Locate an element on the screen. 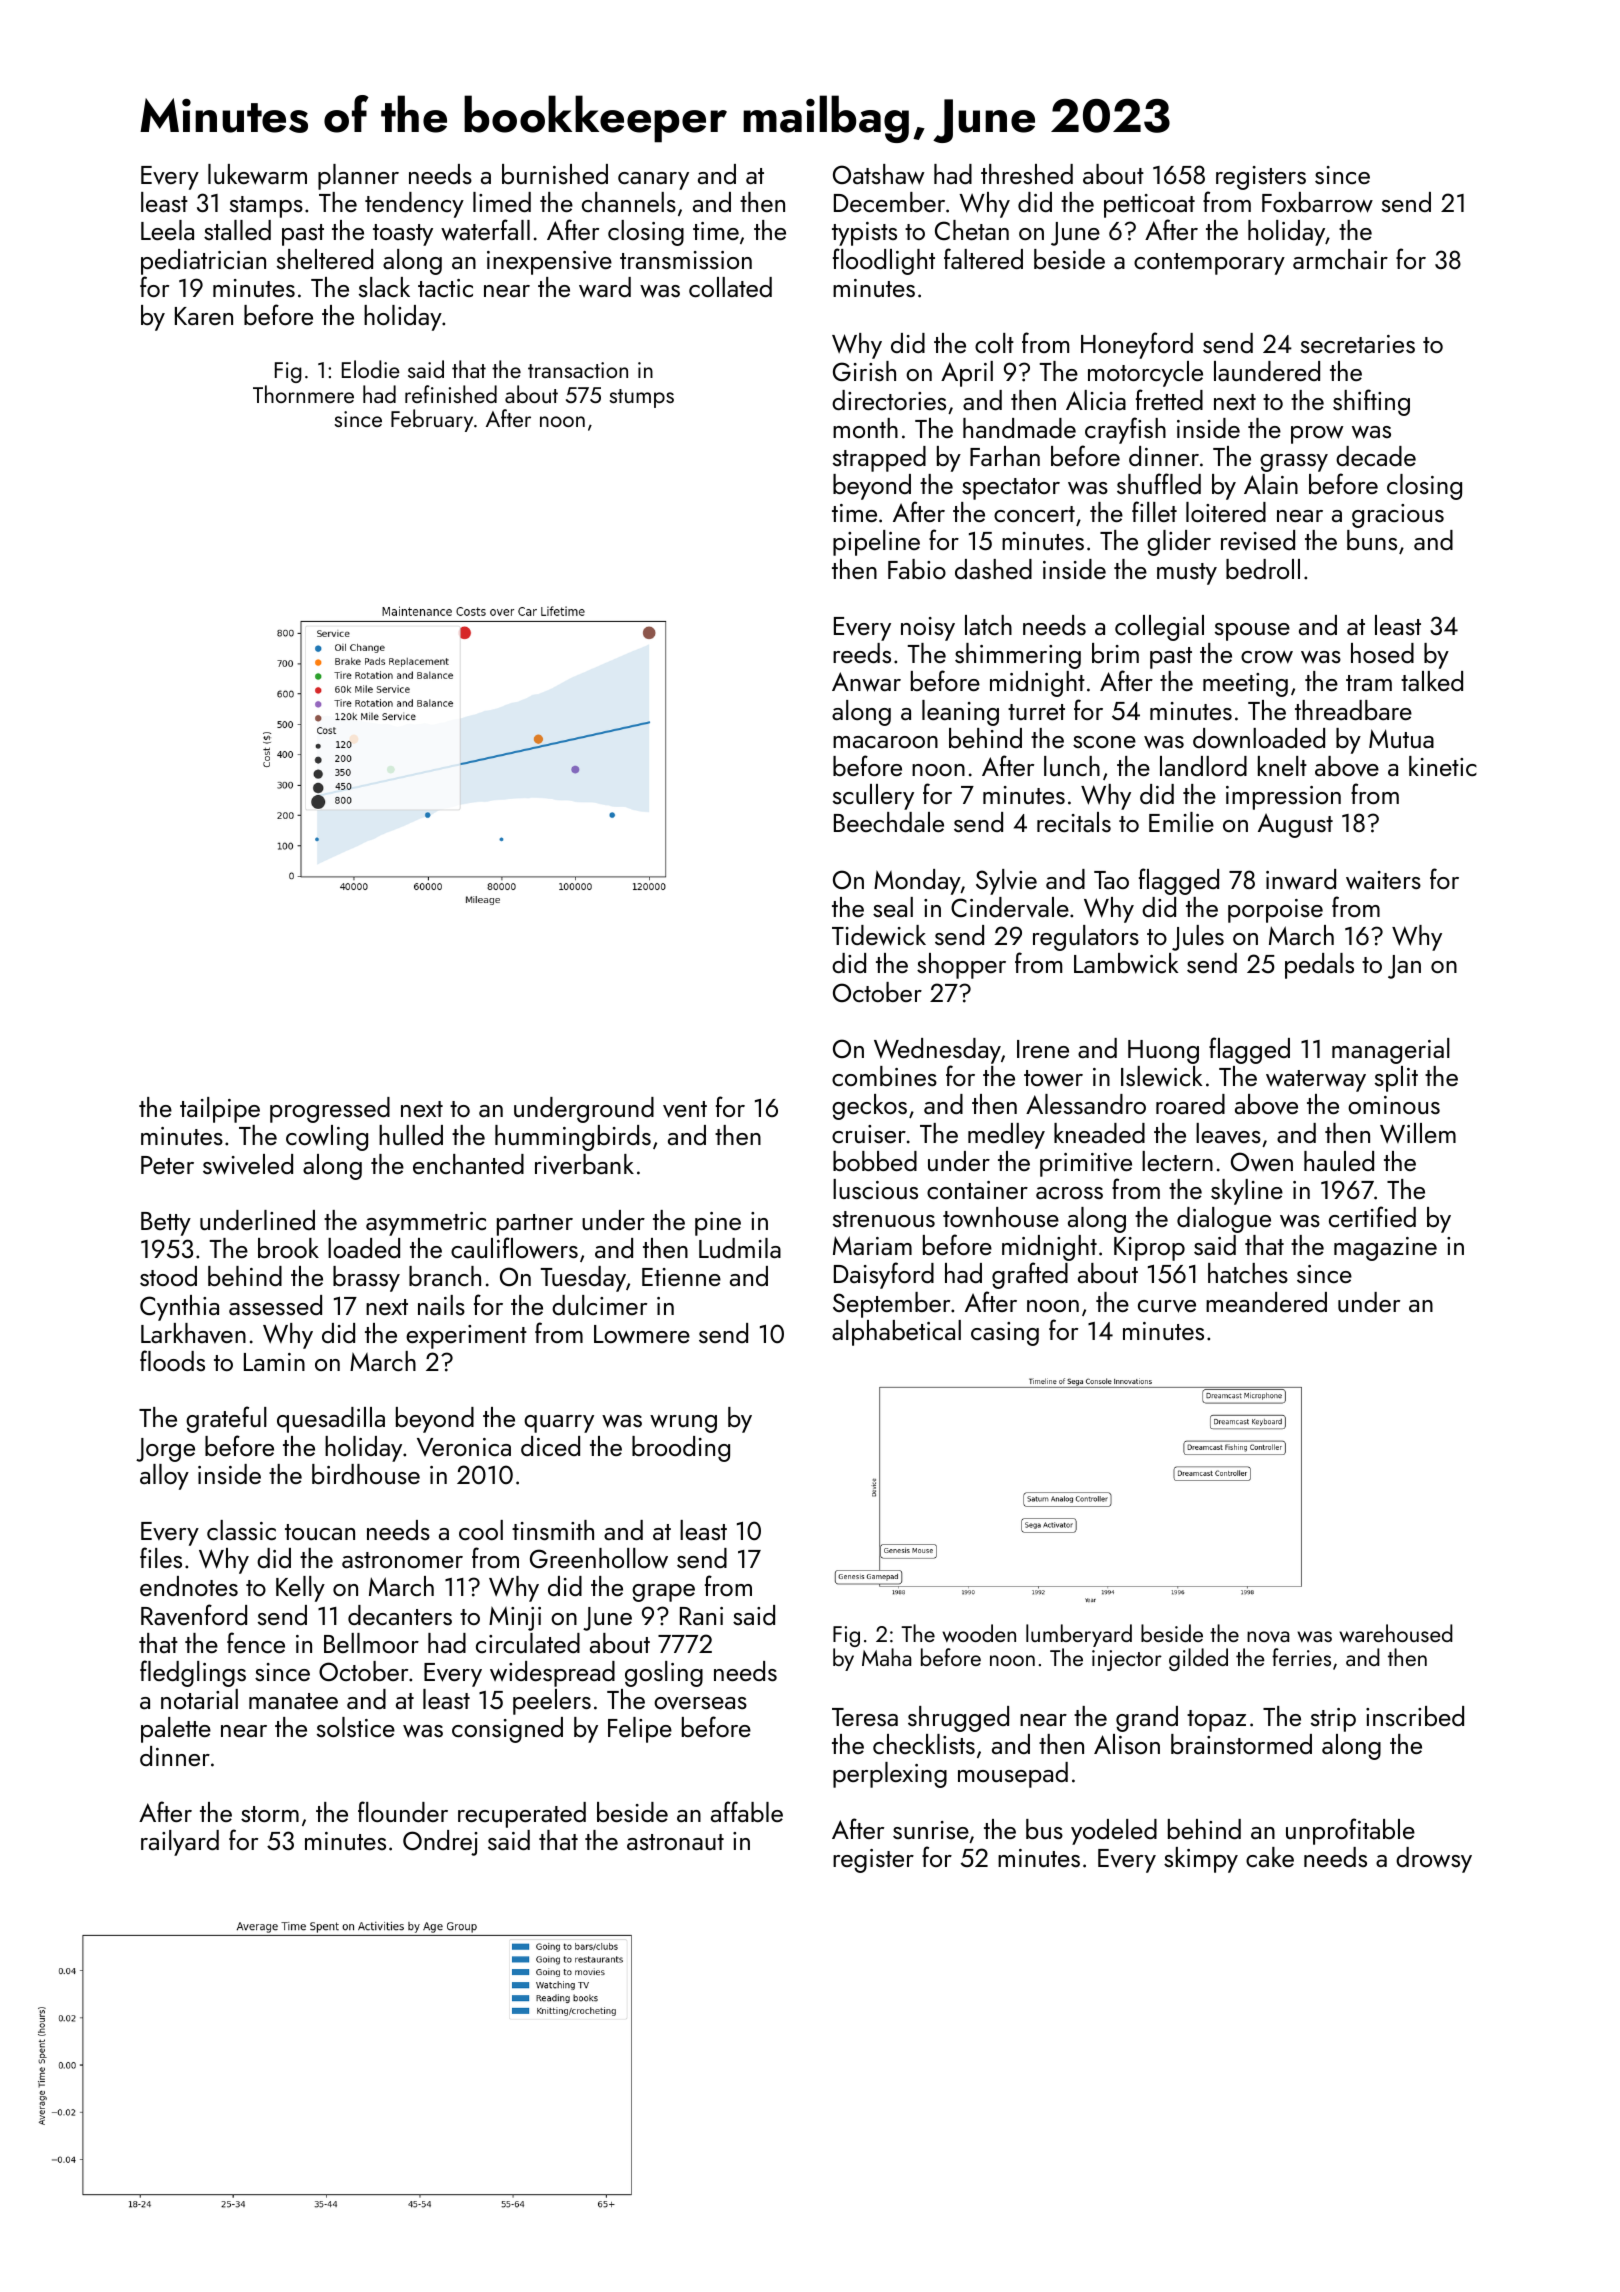 The image size is (1620, 2292). Alison is located at coordinates (1127, 1744).
